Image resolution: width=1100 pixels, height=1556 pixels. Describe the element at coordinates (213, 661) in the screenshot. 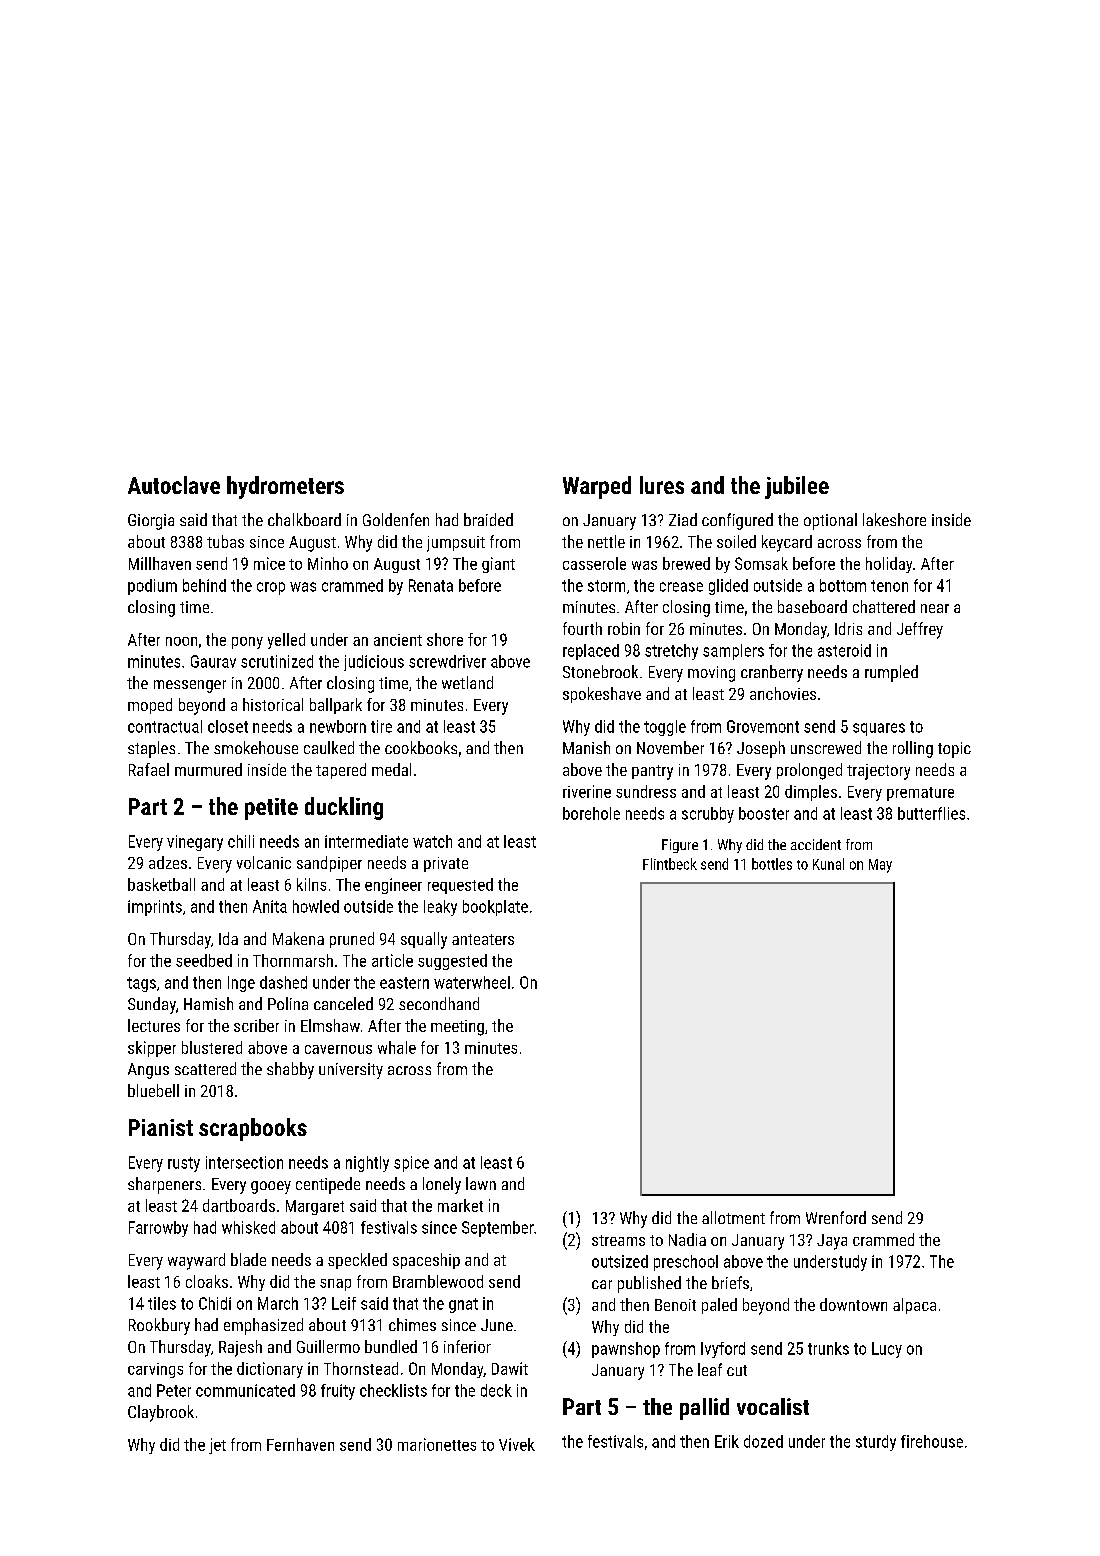

I see `Gaurav` at that location.
